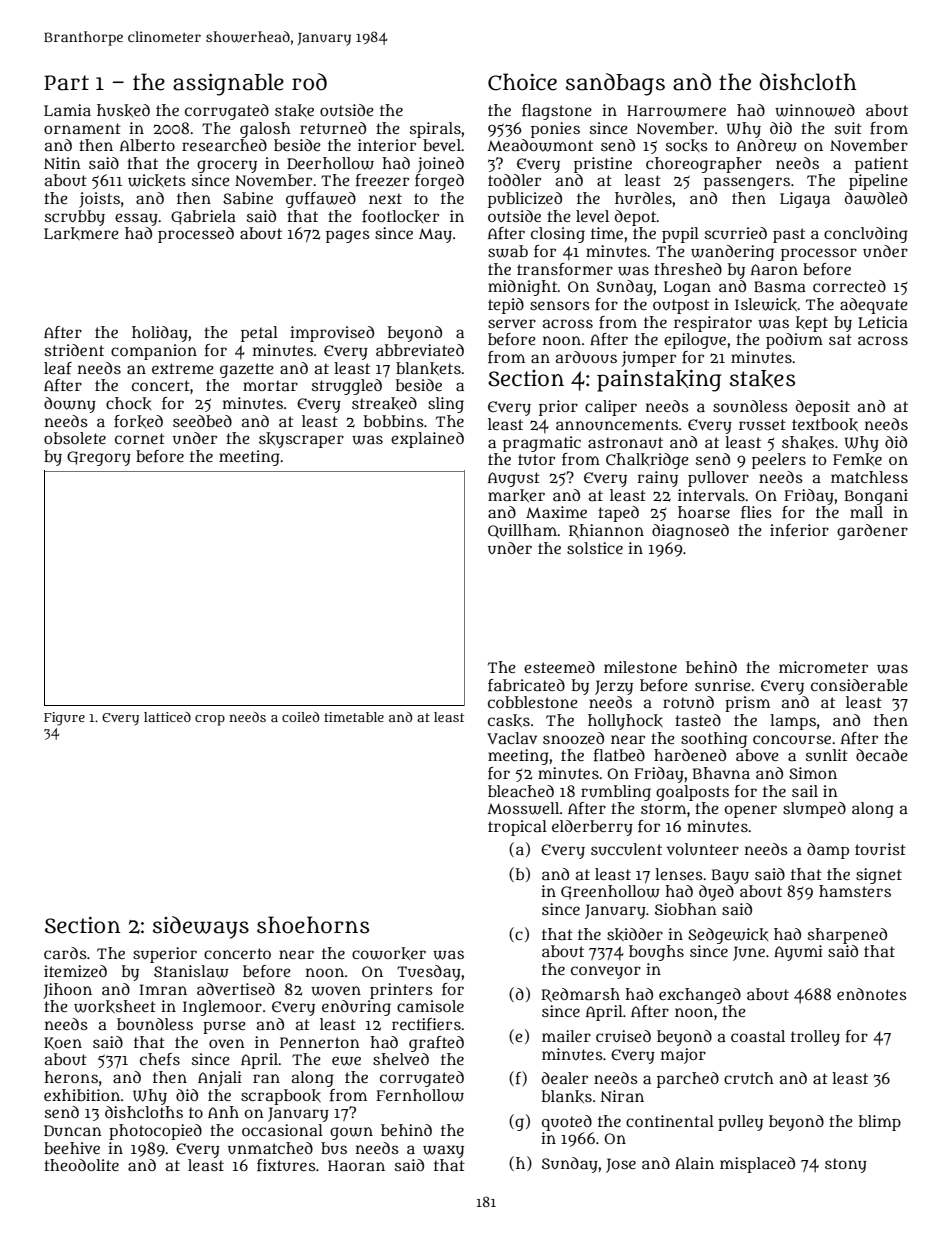 The image size is (952, 1233). Describe the element at coordinates (223, 1112) in the image. I see `Anh` at that location.
